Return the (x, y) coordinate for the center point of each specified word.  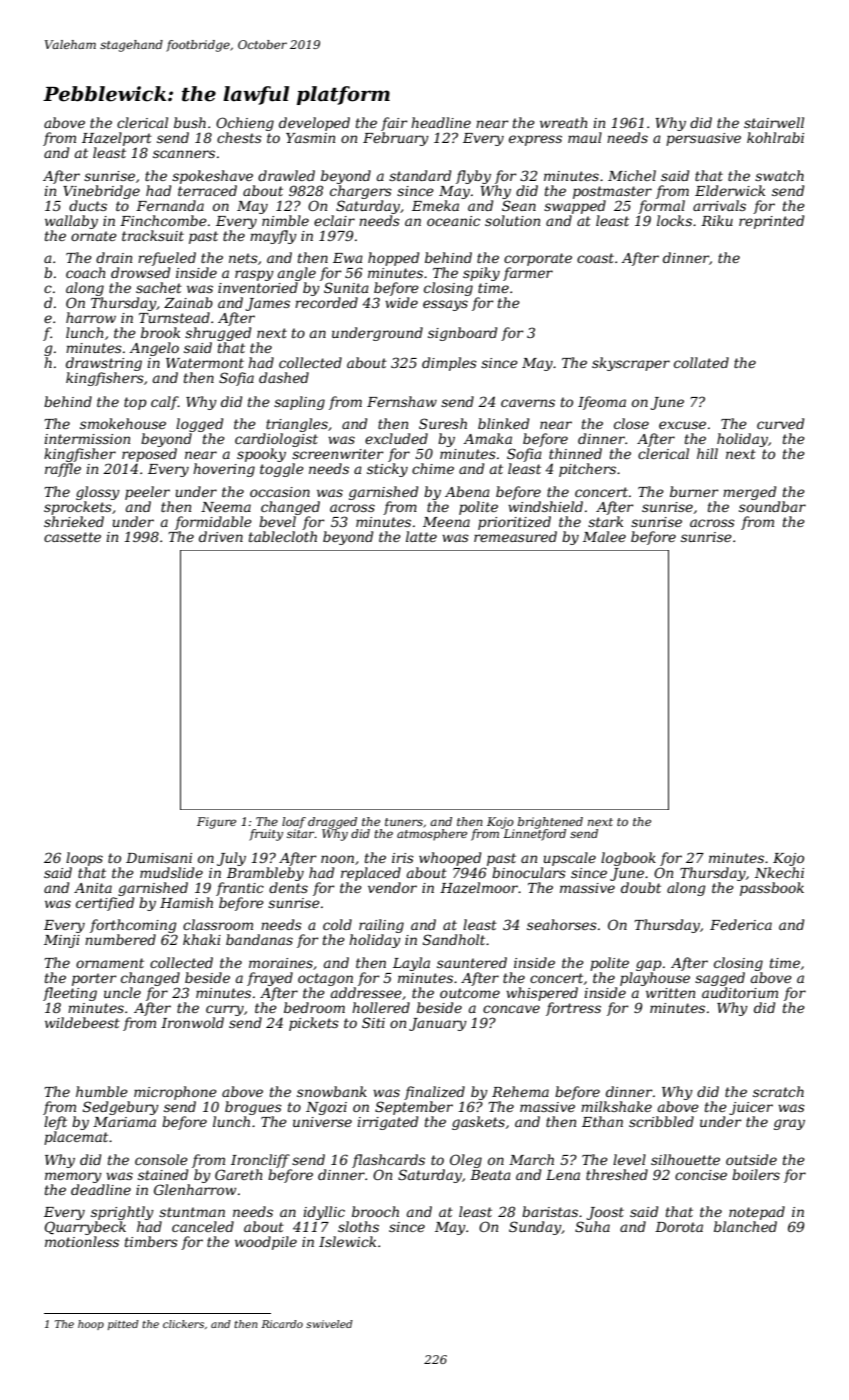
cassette (72, 537)
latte (421, 536)
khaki (202, 939)
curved (780, 423)
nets (243, 258)
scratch (778, 1091)
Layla (411, 964)
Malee (604, 536)
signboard (462, 334)
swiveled (329, 1324)
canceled (203, 1226)
